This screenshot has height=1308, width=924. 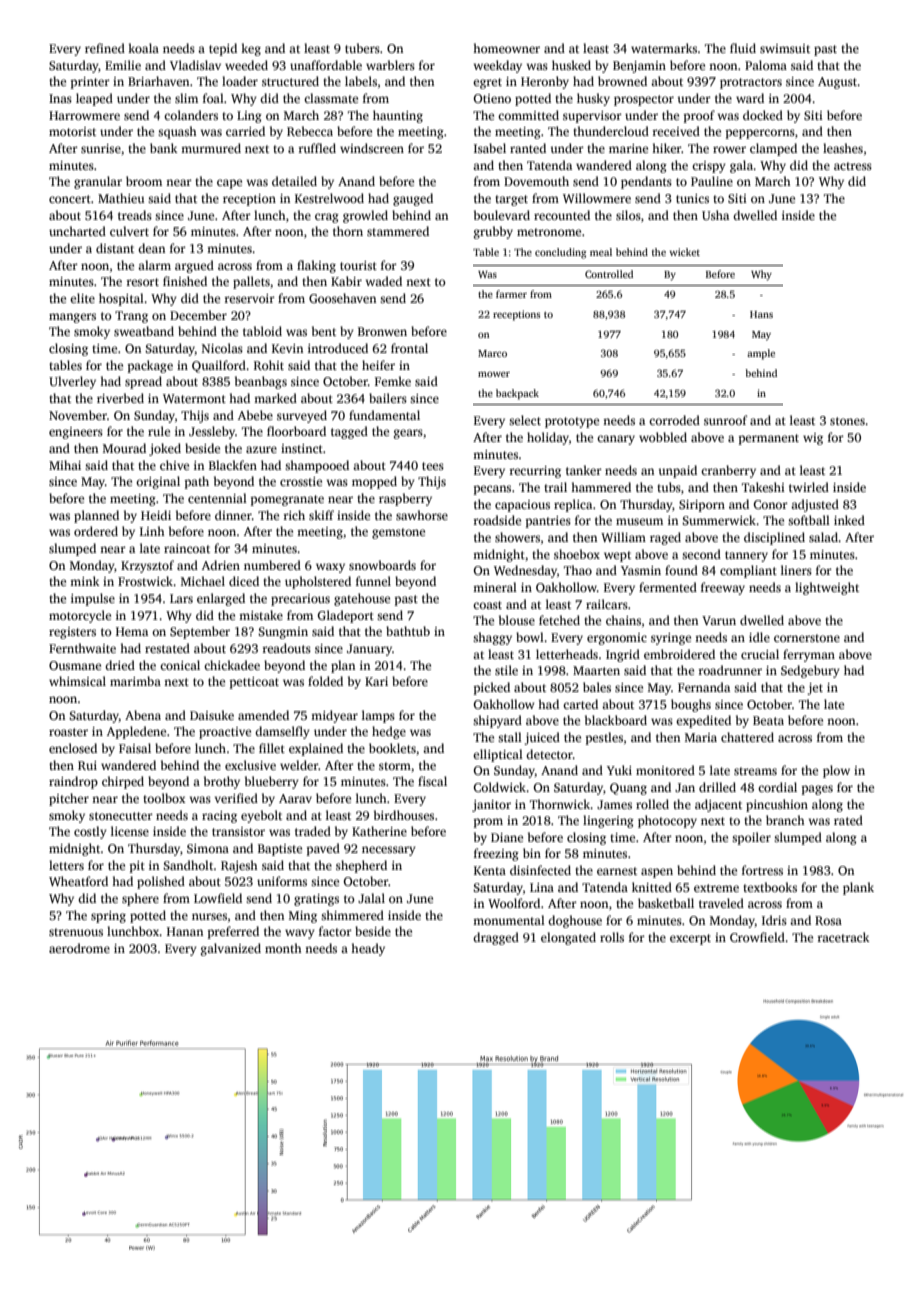 What do you see at coordinates (849, 520) in the screenshot?
I see `inked` at bounding box center [849, 520].
